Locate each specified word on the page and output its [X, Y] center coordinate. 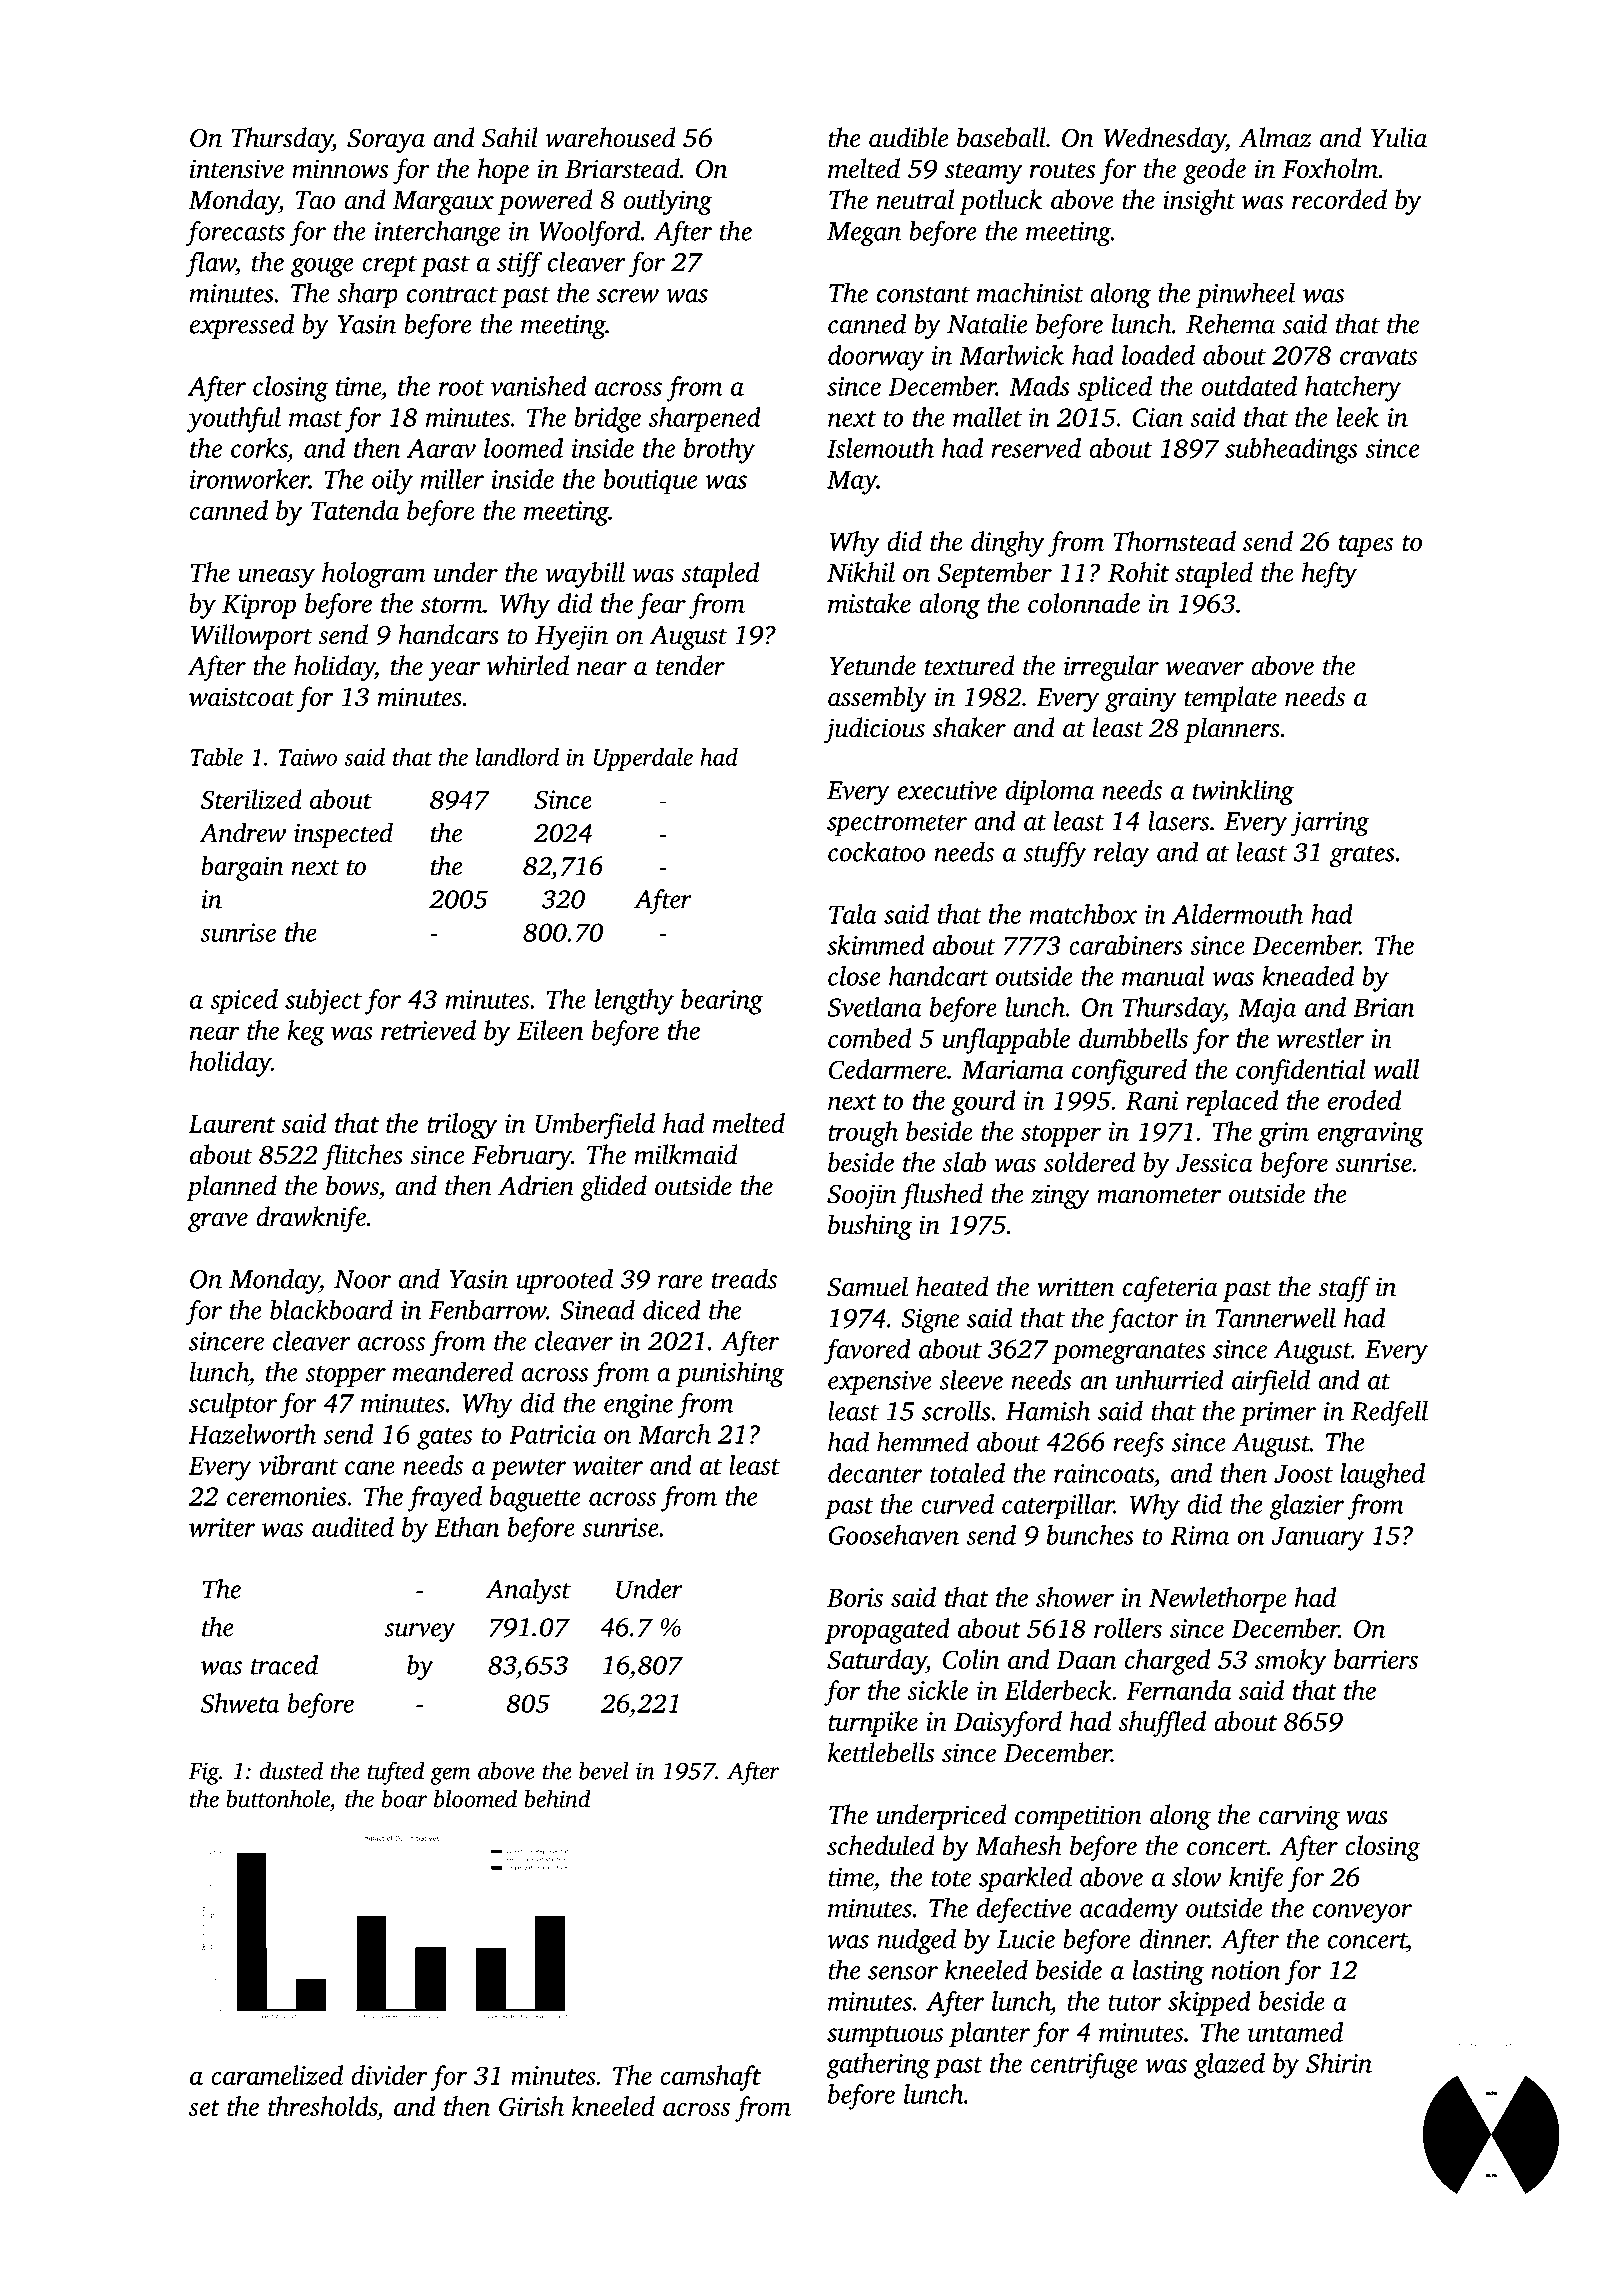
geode [1214, 171]
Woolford [589, 233]
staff [1344, 1289]
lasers [1179, 820]
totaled [967, 1473]
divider [389, 2075]
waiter [608, 1465]
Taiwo [307, 757]
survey [419, 1632]
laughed [1382, 1476]
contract [452, 295]
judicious [874, 730]
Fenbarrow [487, 1309]
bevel [604, 1770]
